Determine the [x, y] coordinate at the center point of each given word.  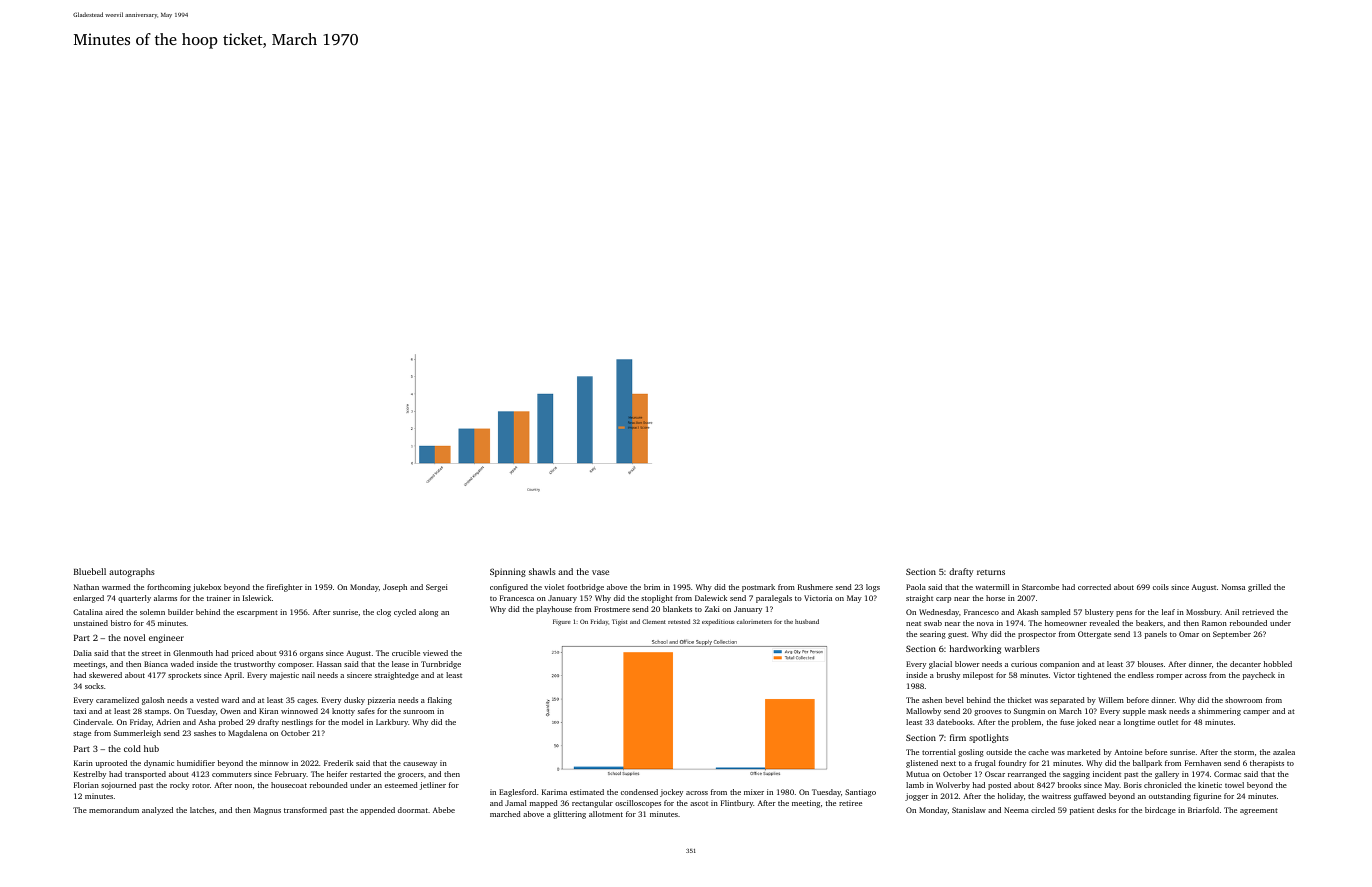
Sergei [437, 588]
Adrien [168, 722]
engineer [166, 638]
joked [1086, 723]
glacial [940, 665]
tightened [1094, 676]
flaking [440, 701]
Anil [1232, 612]
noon [243, 786]
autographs [132, 572]
